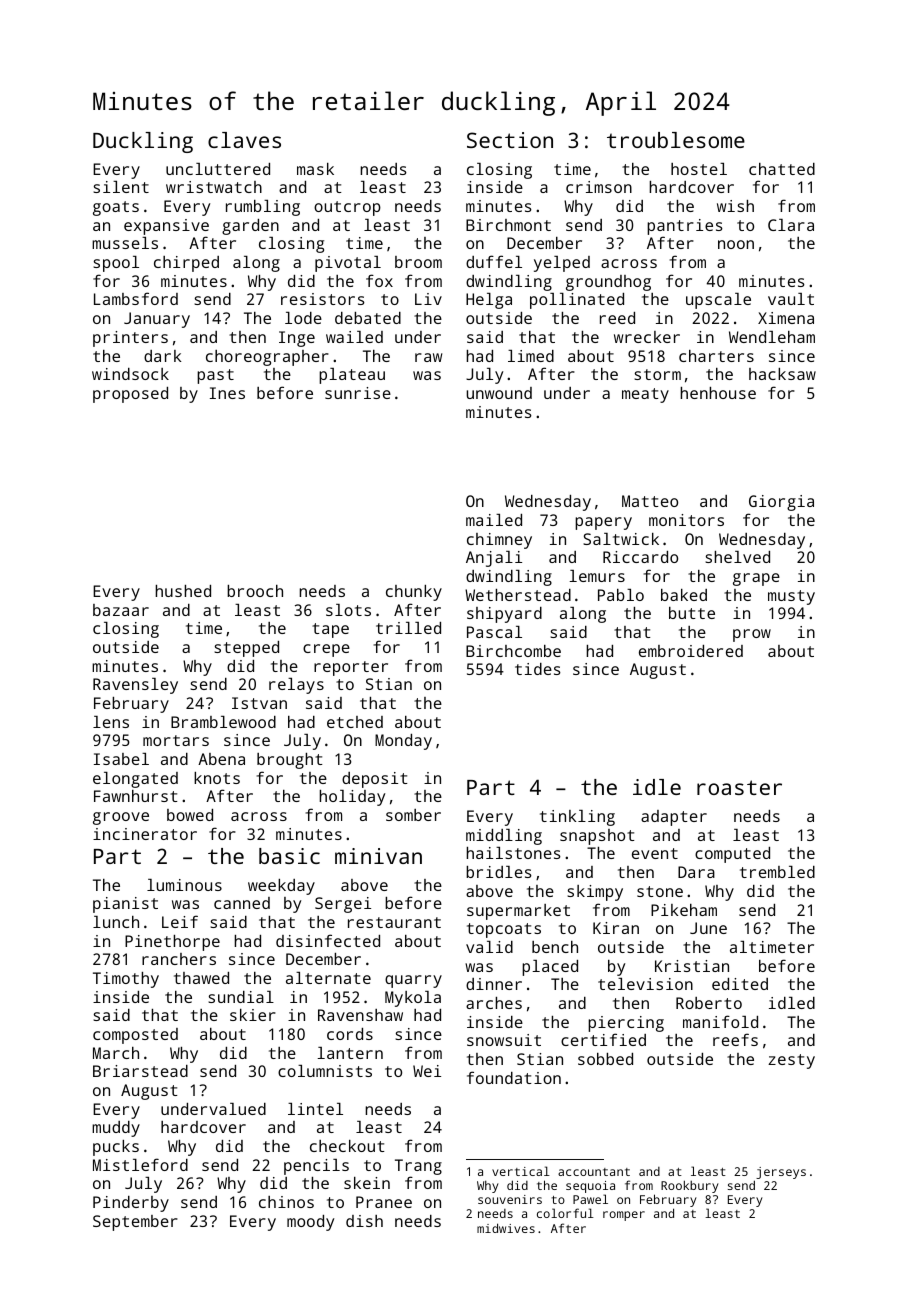  Describe the element at coordinates (782, 169) in the document. I see `chatted` at that location.
